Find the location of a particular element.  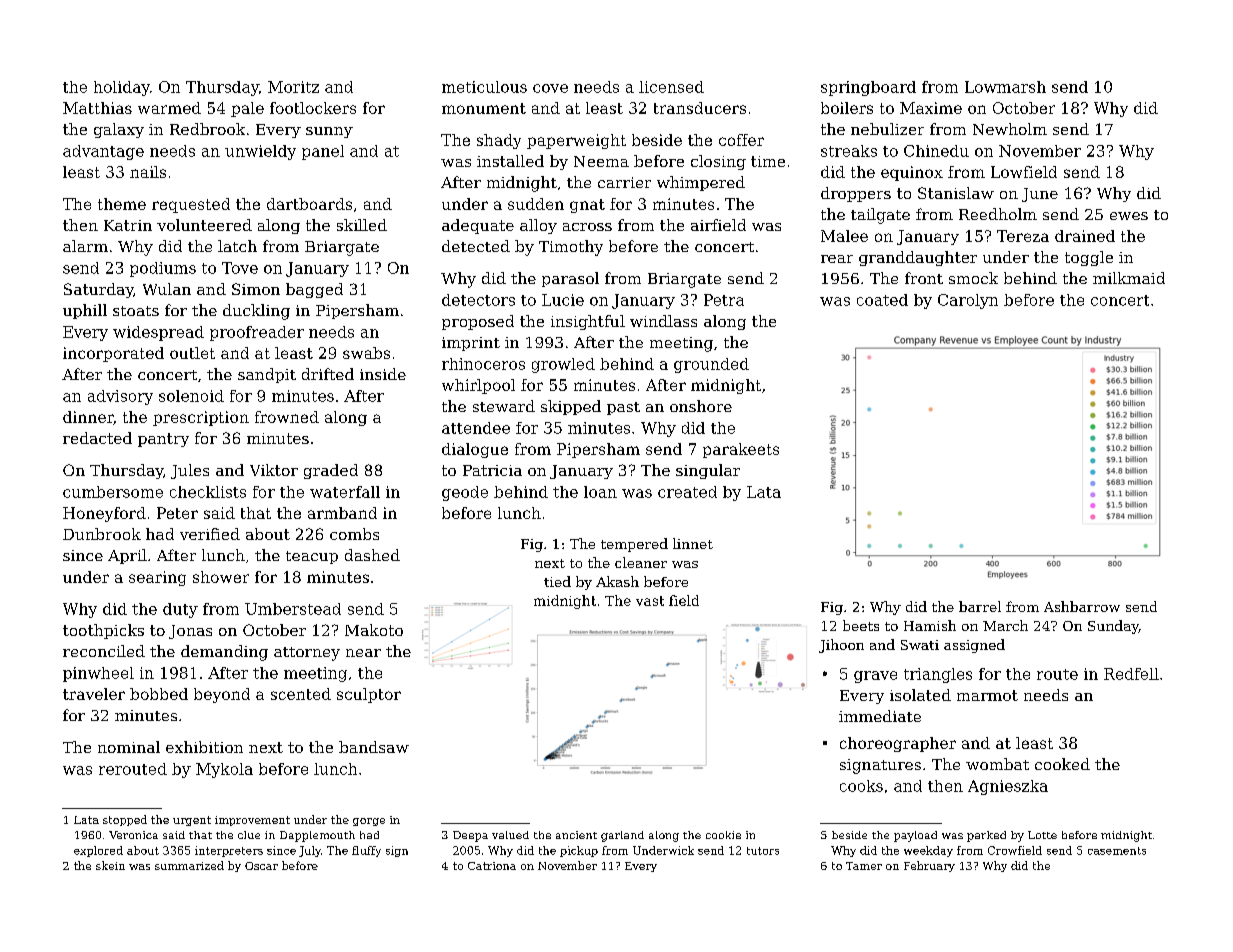

frowned is located at coordinates (287, 417).
